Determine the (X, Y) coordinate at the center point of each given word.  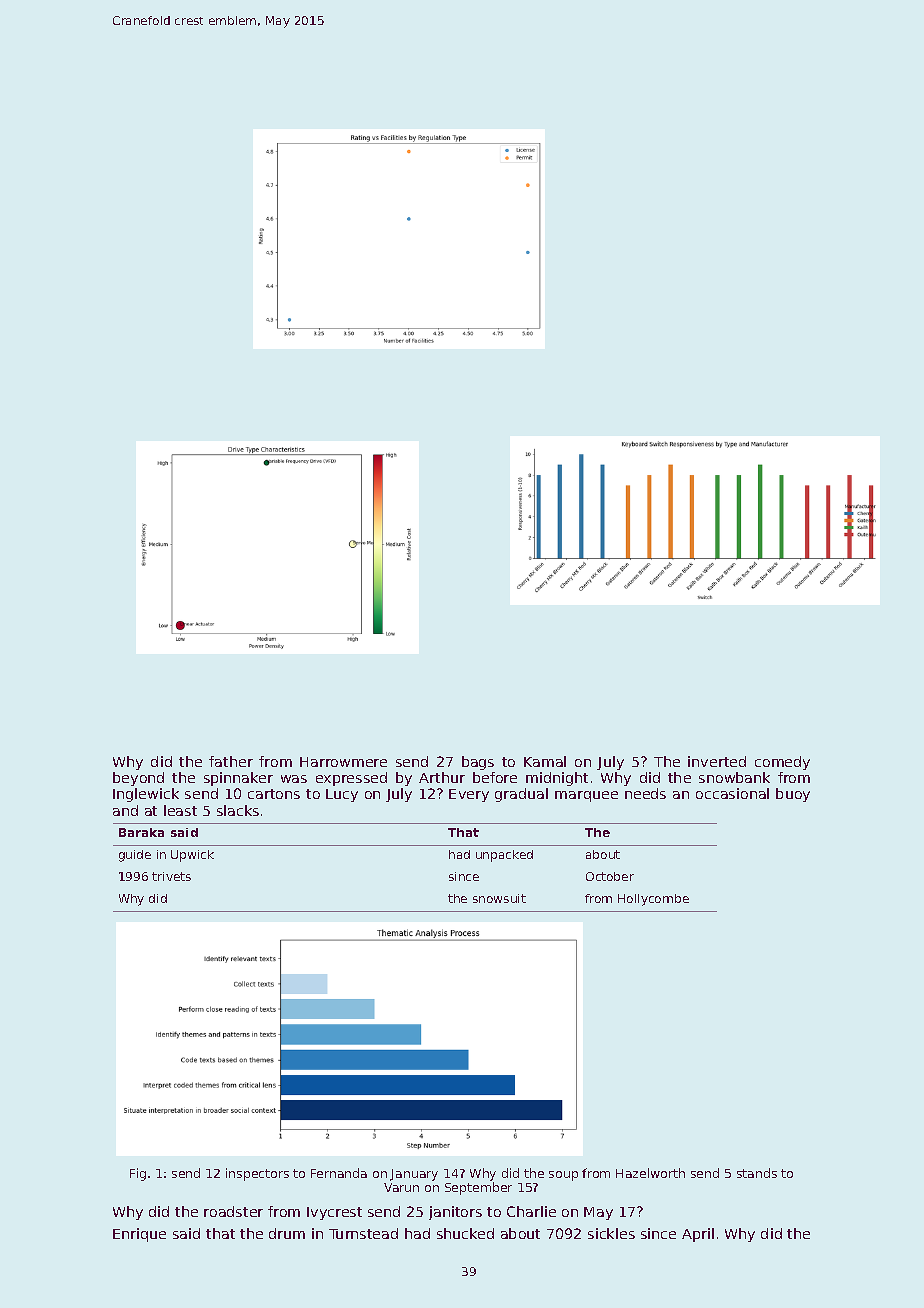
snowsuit (499, 898)
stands (757, 1173)
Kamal (545, 761)
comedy (782, 763)
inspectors (257, 1174)
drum (287, 1233)
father (231, 761)
